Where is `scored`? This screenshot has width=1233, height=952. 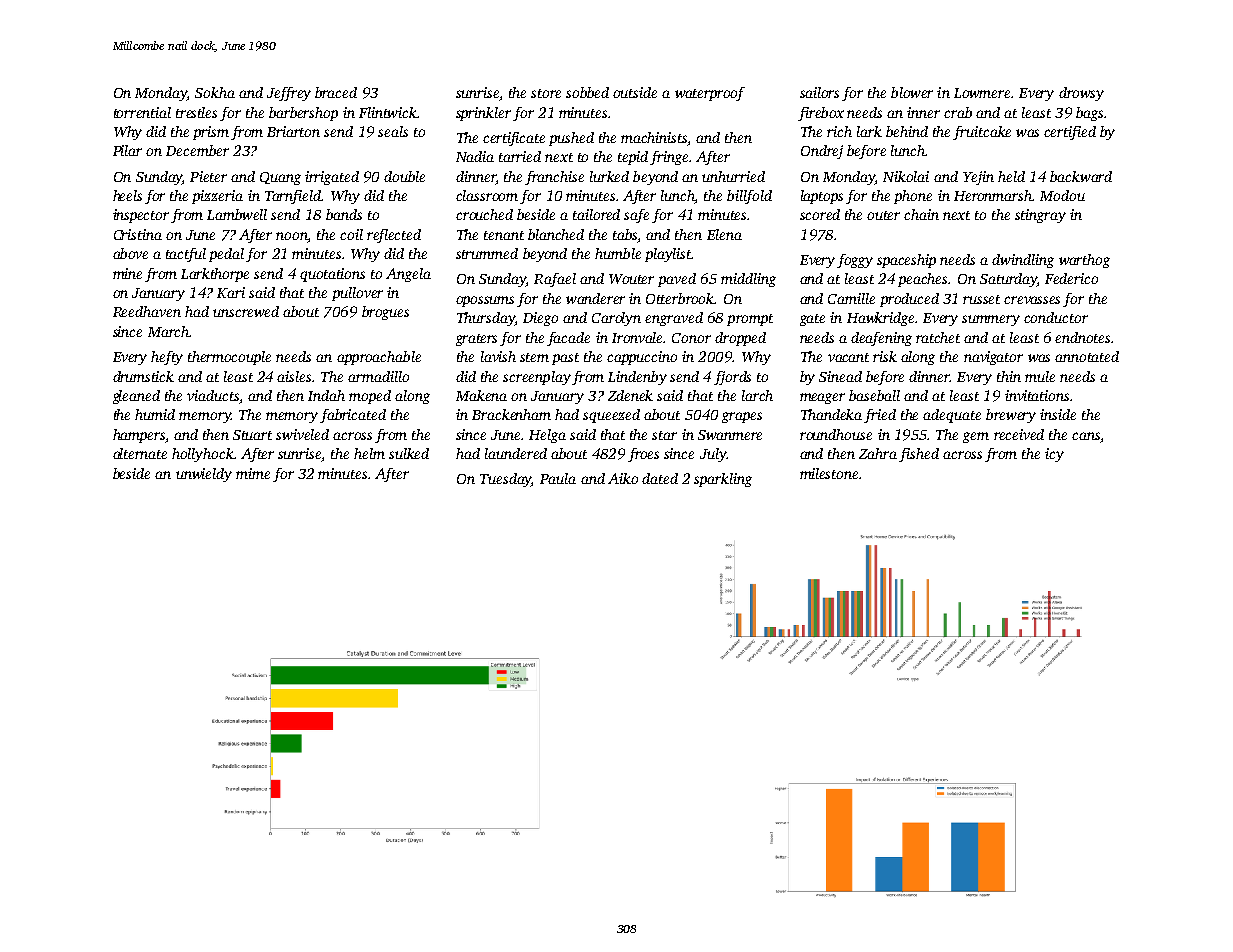
scored is located at coordinates (820, 214).
